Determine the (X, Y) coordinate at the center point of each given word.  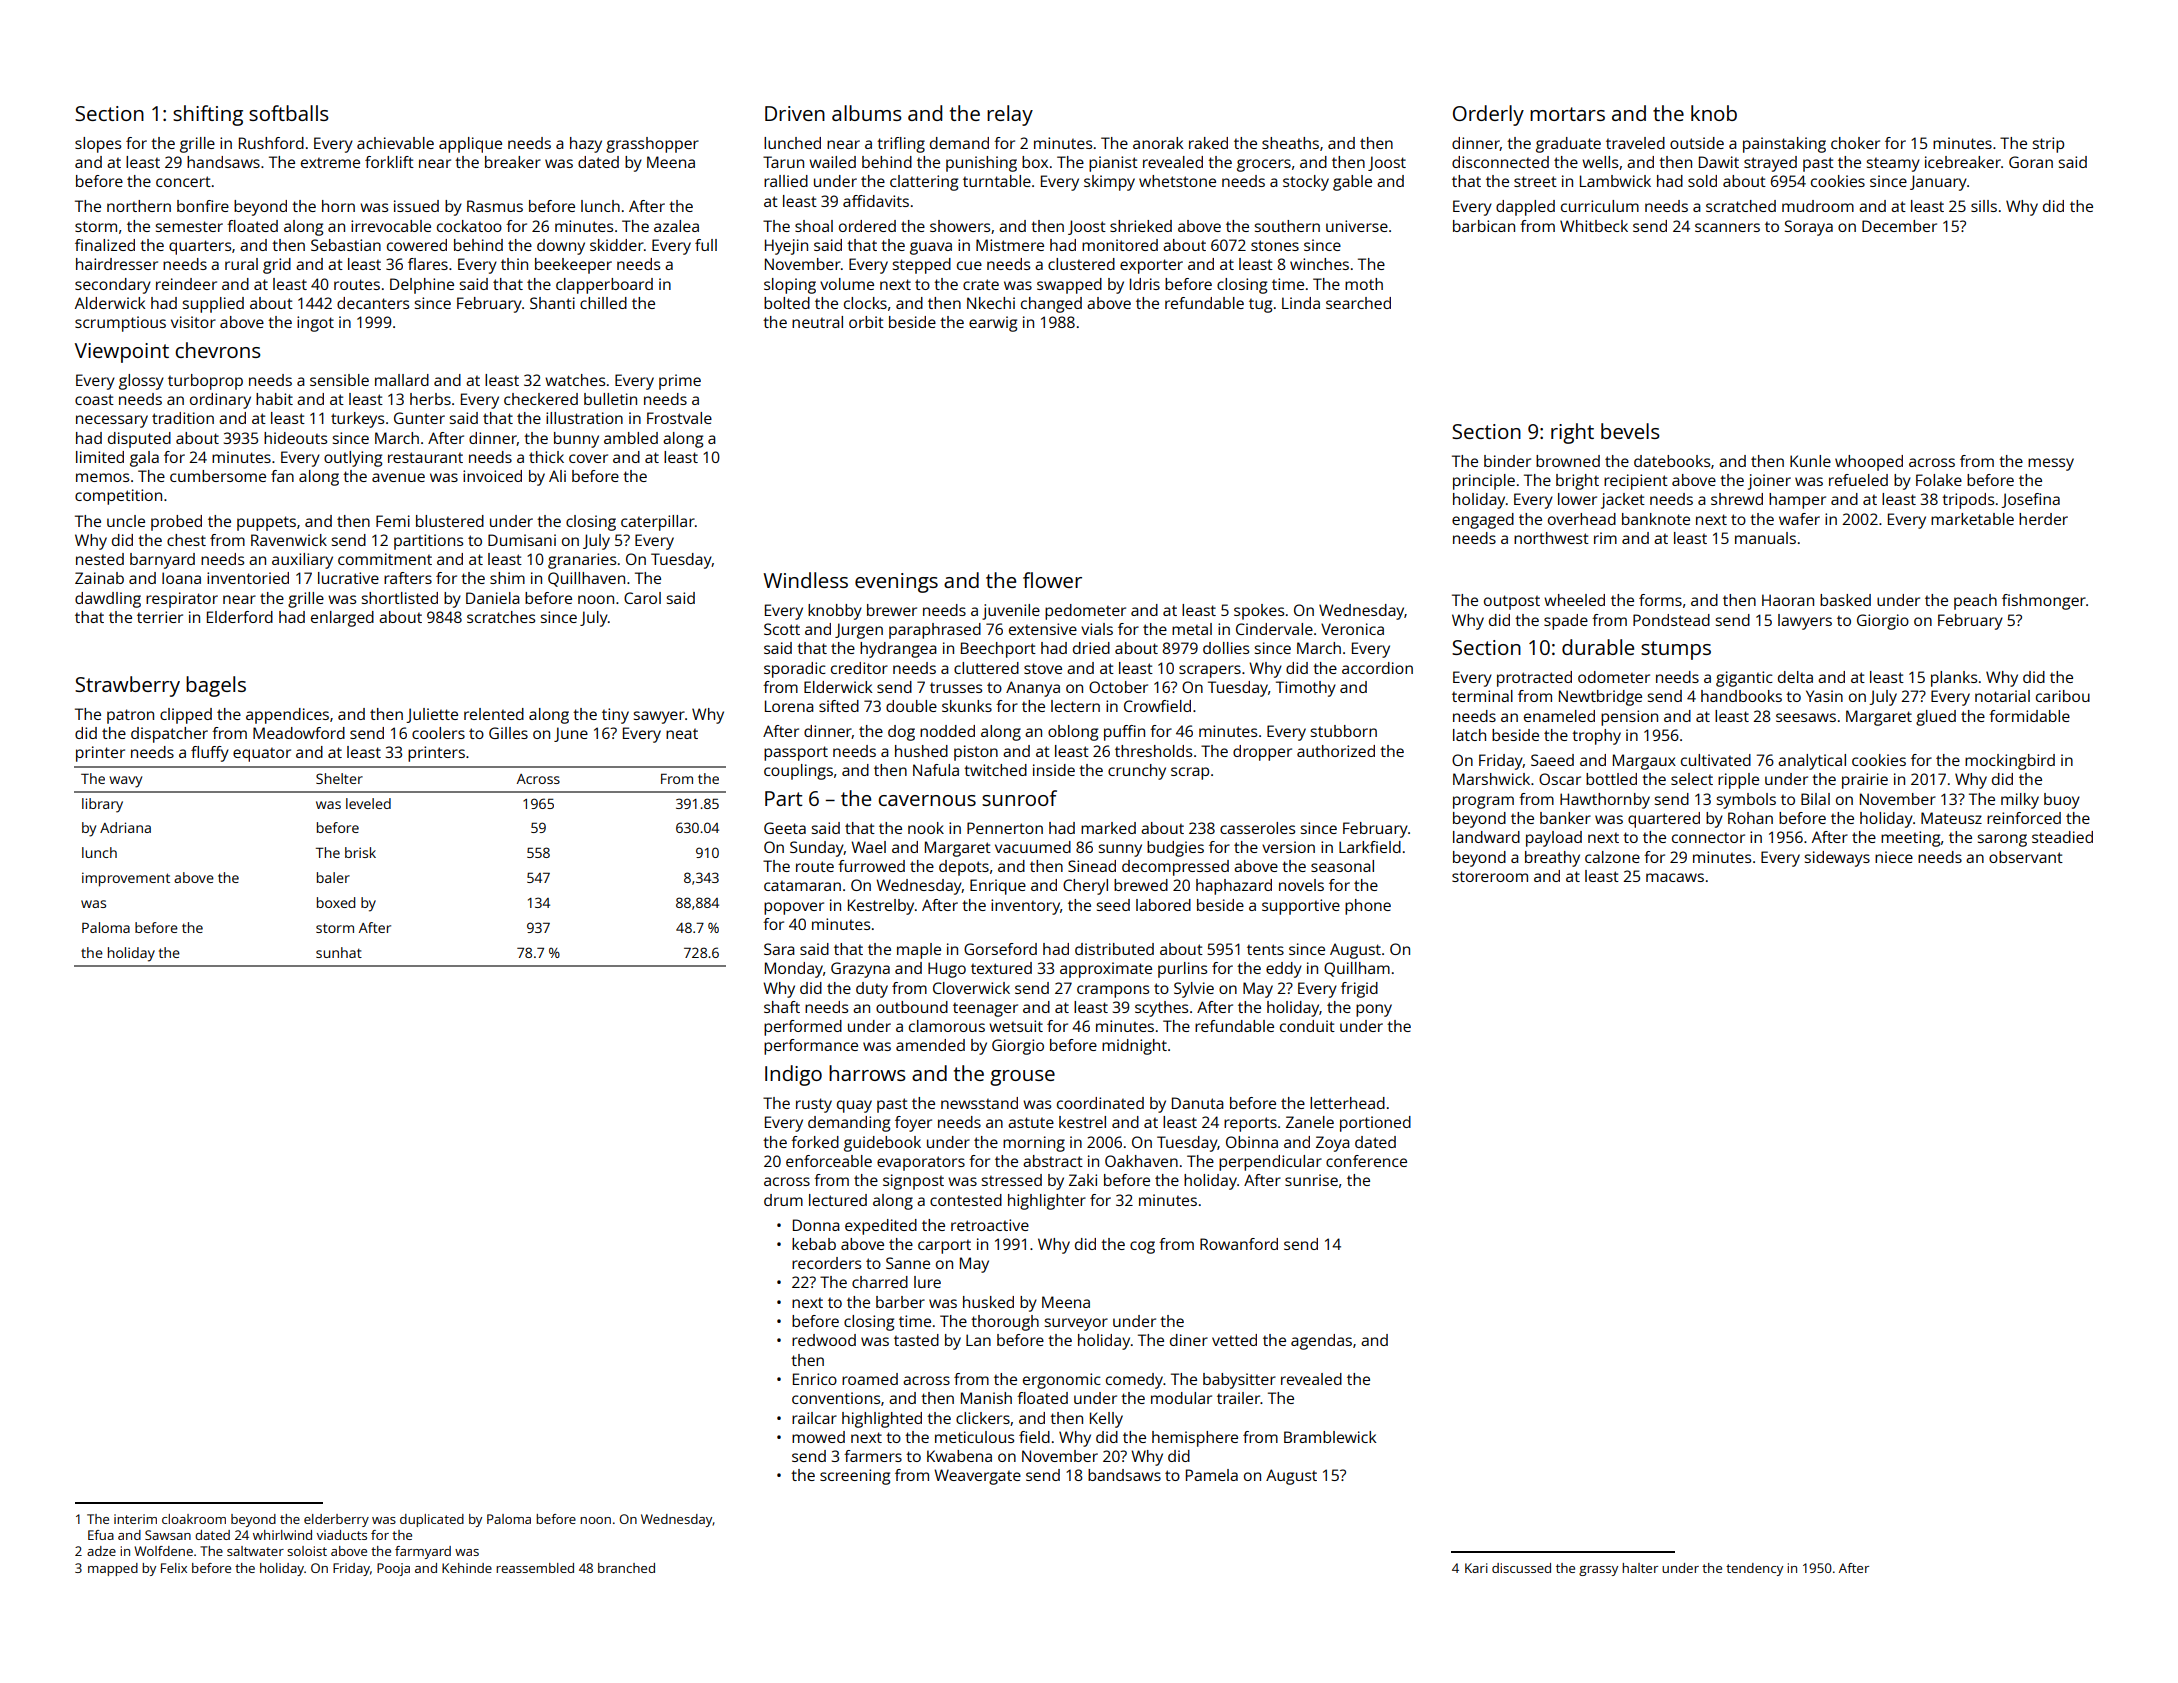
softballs (288, 113)
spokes (1259, 612)
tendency (1754, 1569)
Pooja (393, 1569)
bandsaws (1124, 1475)
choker (1855, 143)
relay (1010, 115)
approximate (1106, 970)
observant (2026, 857)
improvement (126, 879)
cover (588, 458)
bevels (1630, 431)
